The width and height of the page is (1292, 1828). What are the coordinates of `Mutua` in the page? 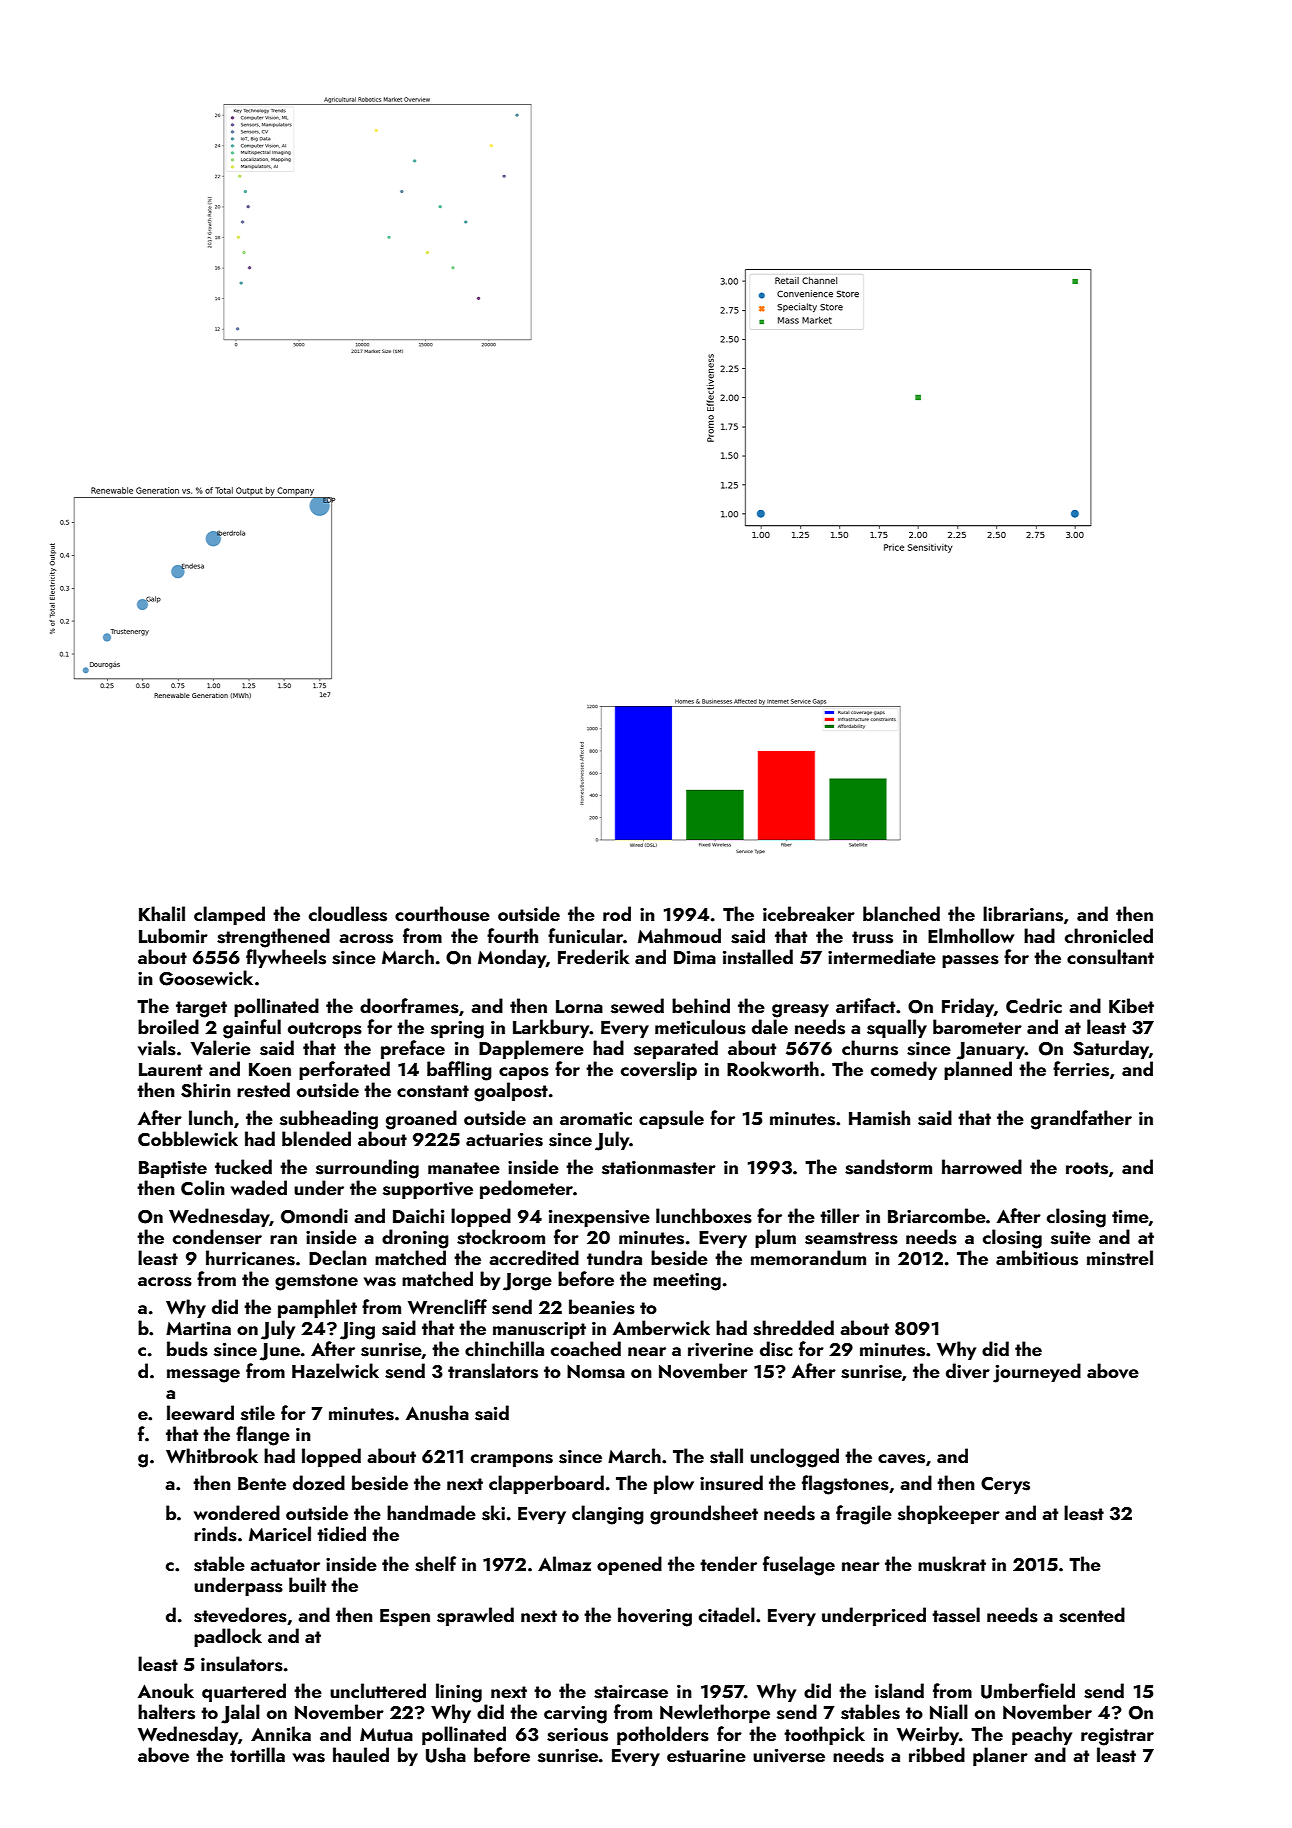 It's located at (386, 1734).
